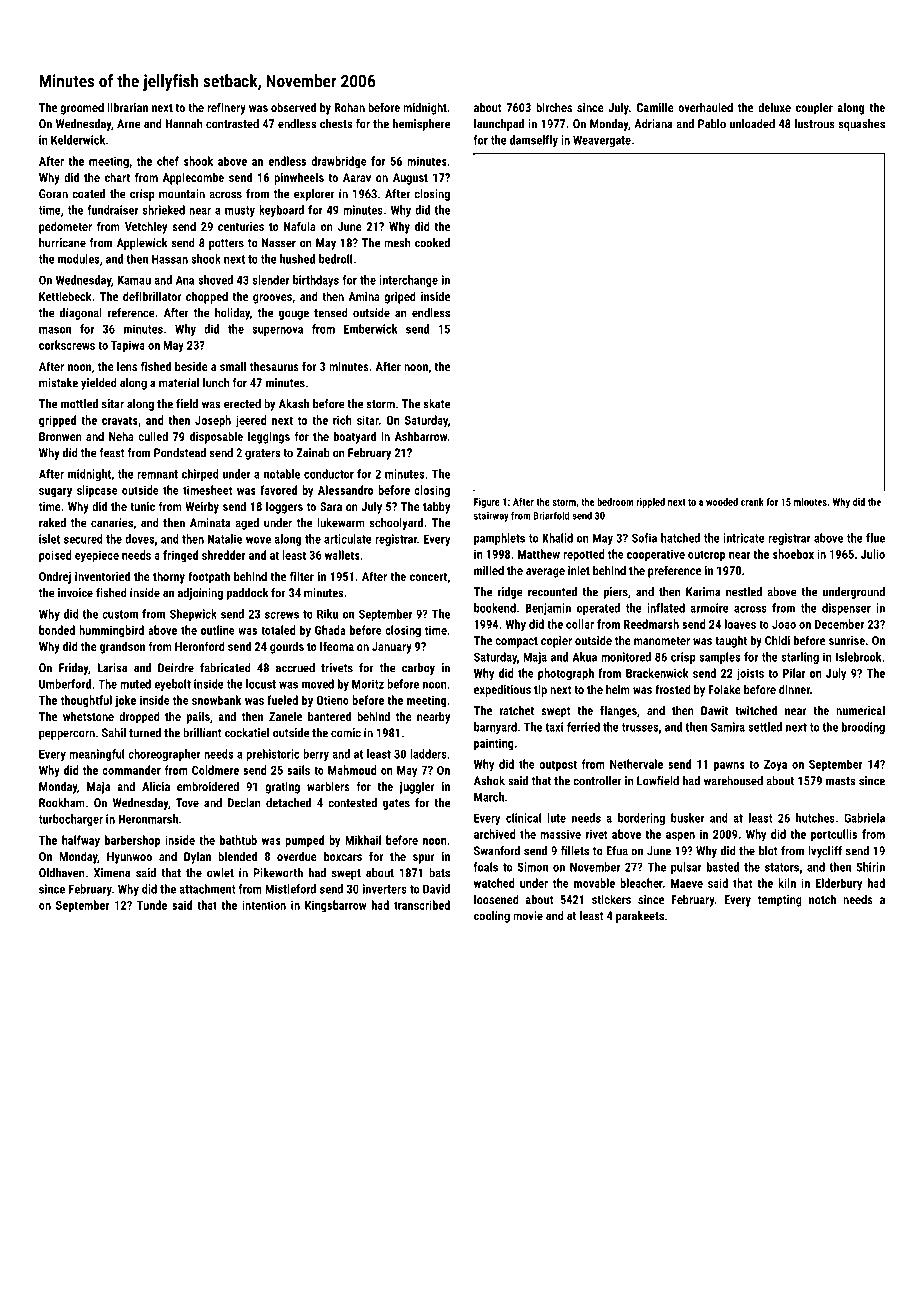  Describe the element at coordinates (331, 506) in the page. I see `Sara` at that location.
